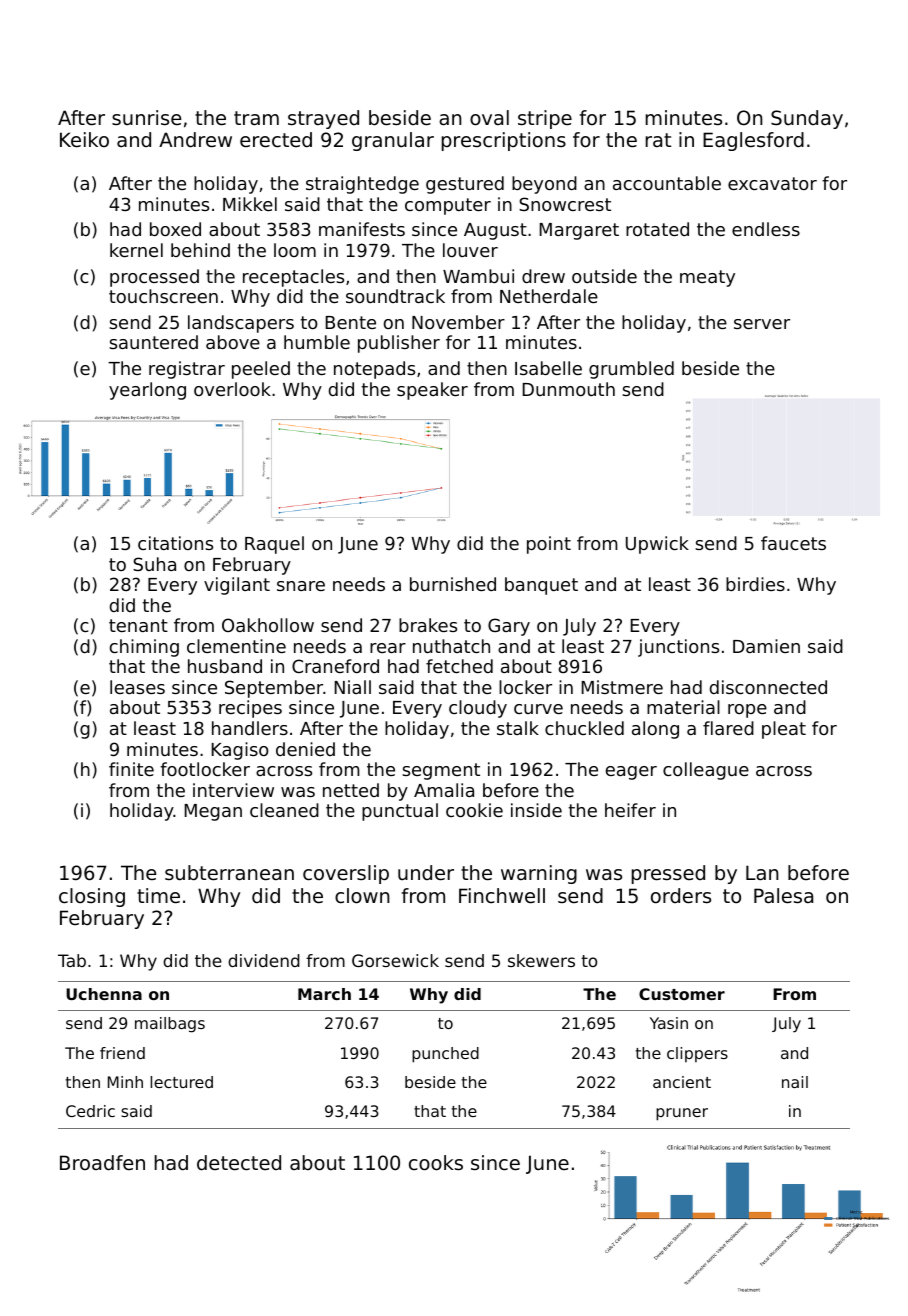 The width and height of the image is (908, 1316). What do you see at coordinates (502, 896) in the image?
I see `Finchwell` at bounding box center [502, 896].
